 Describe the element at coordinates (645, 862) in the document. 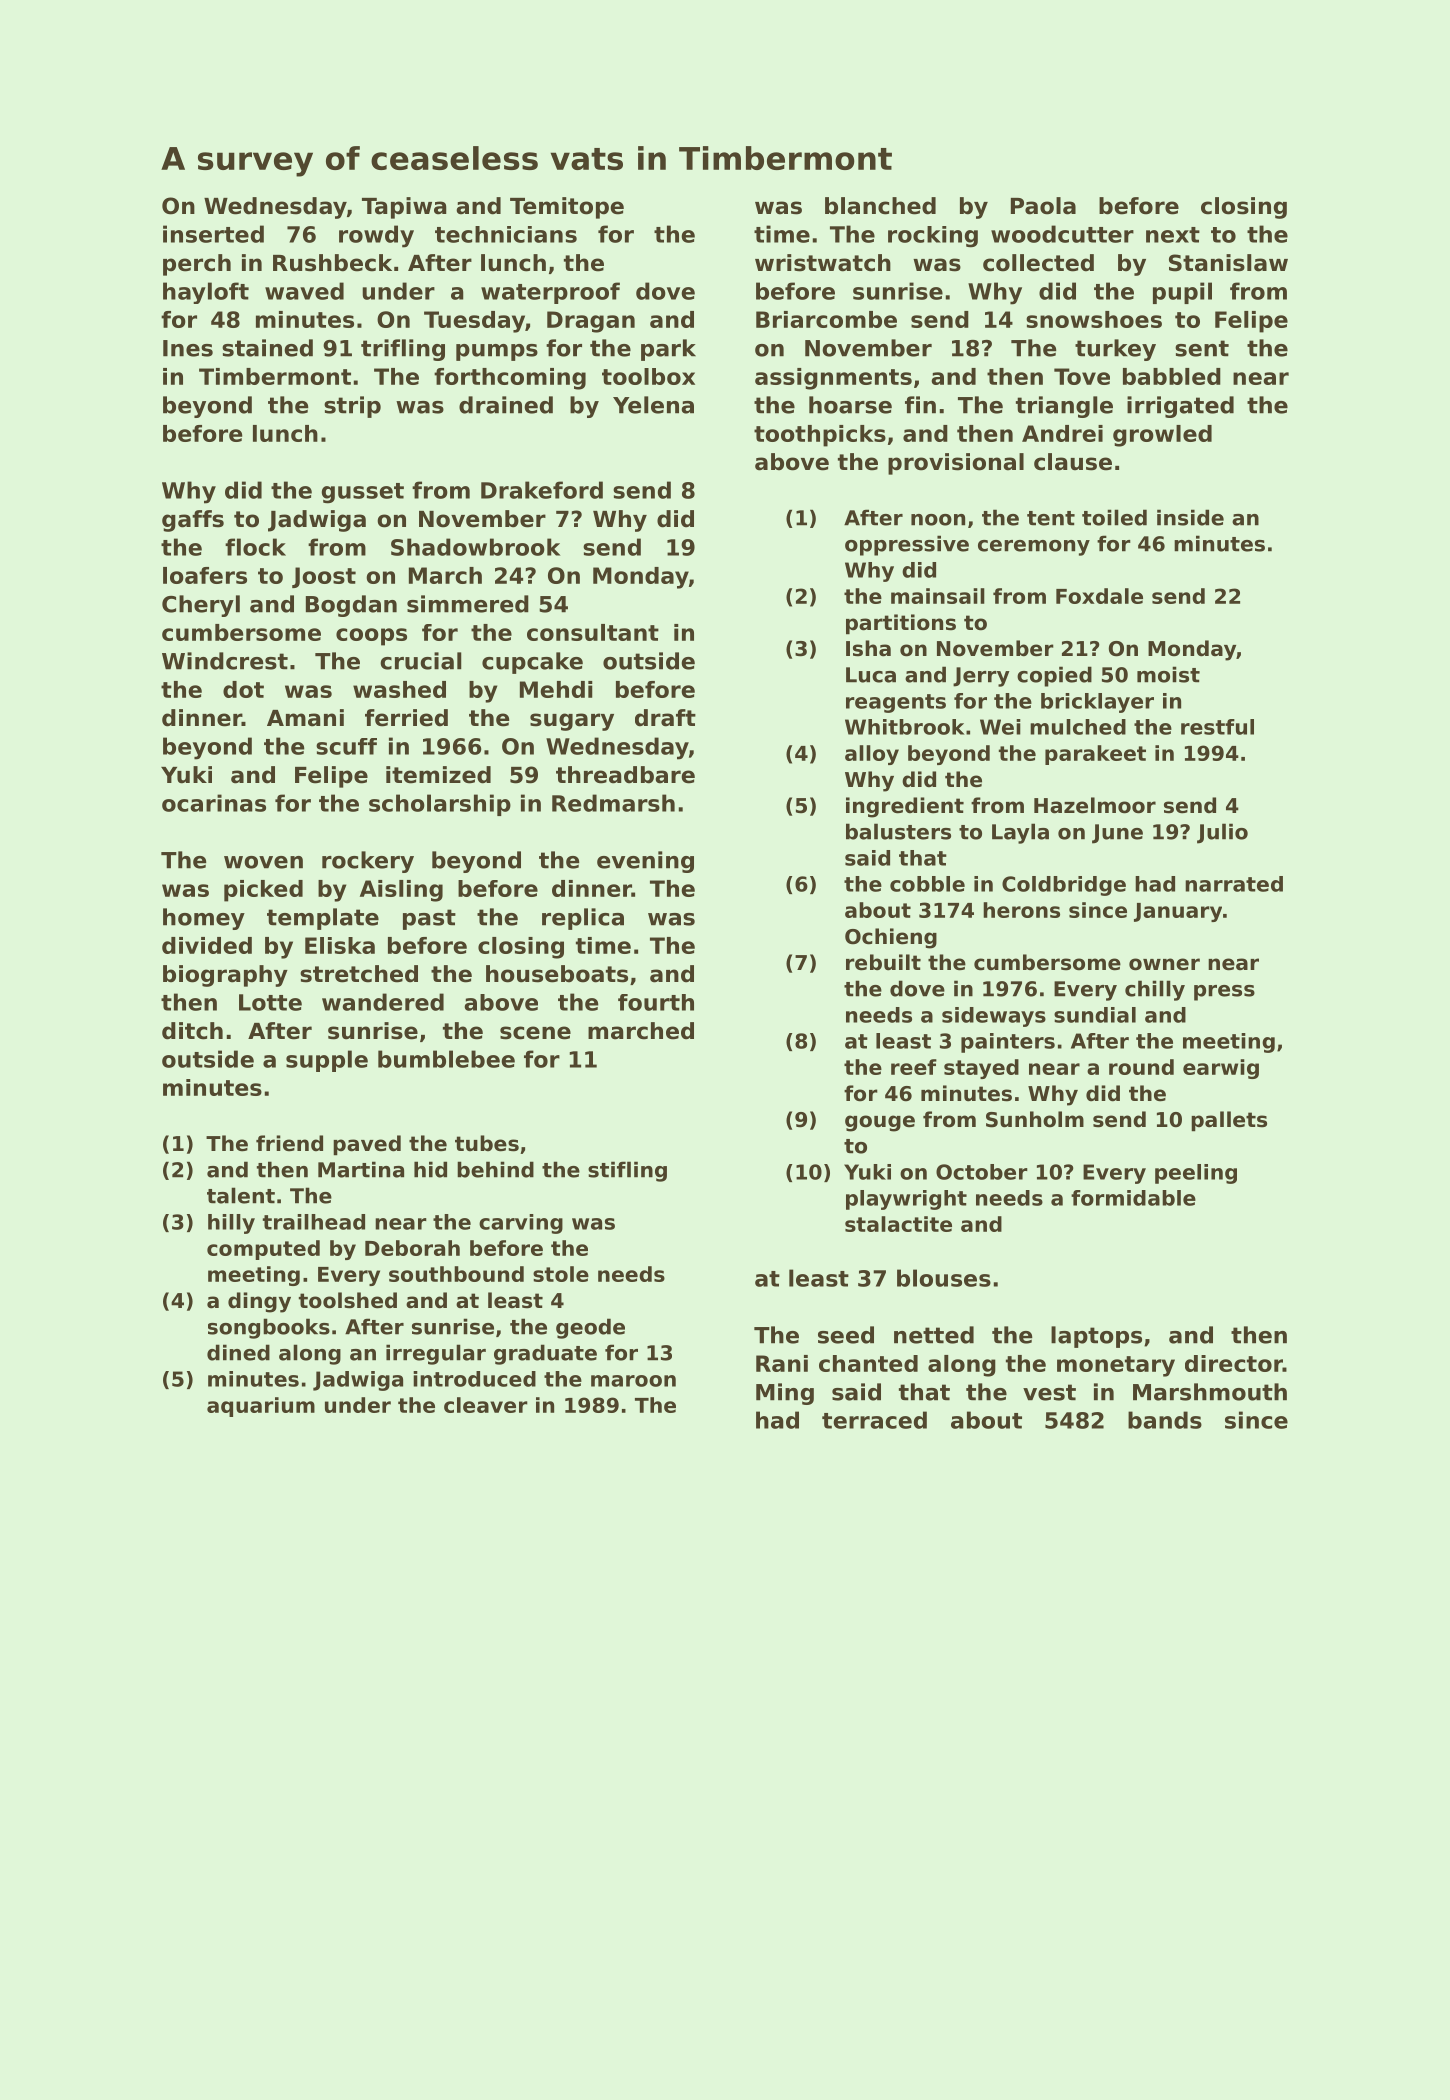

I see `evening` at that location.
